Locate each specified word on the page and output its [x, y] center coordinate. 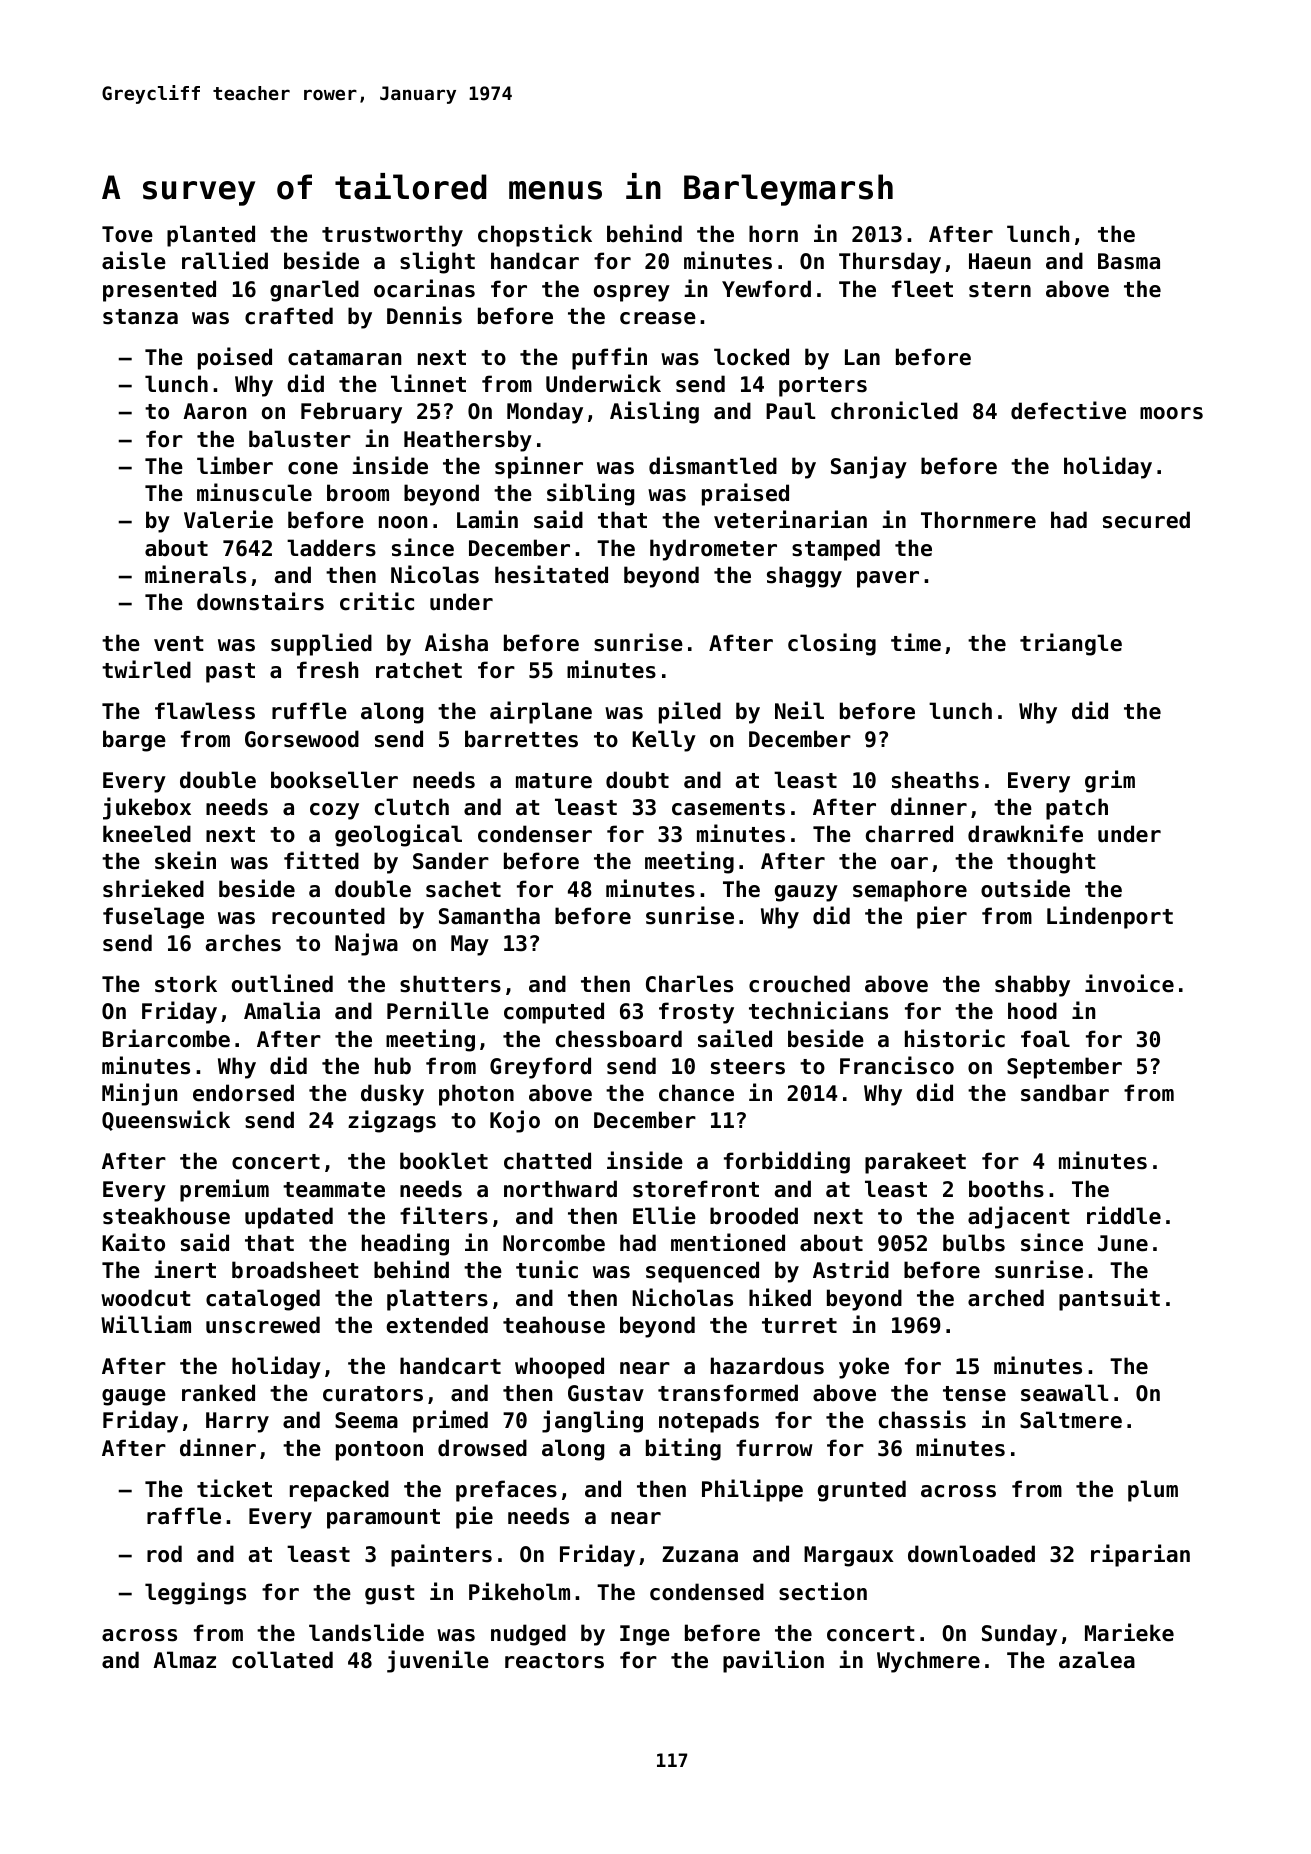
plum [1153, 1491]
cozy [334, 811]
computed [554, 1013]
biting [683, 1449]
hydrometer [713, 550]
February [351, 413]
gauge [134, 1397]
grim [1110, 781]
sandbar [1065, 1093]
